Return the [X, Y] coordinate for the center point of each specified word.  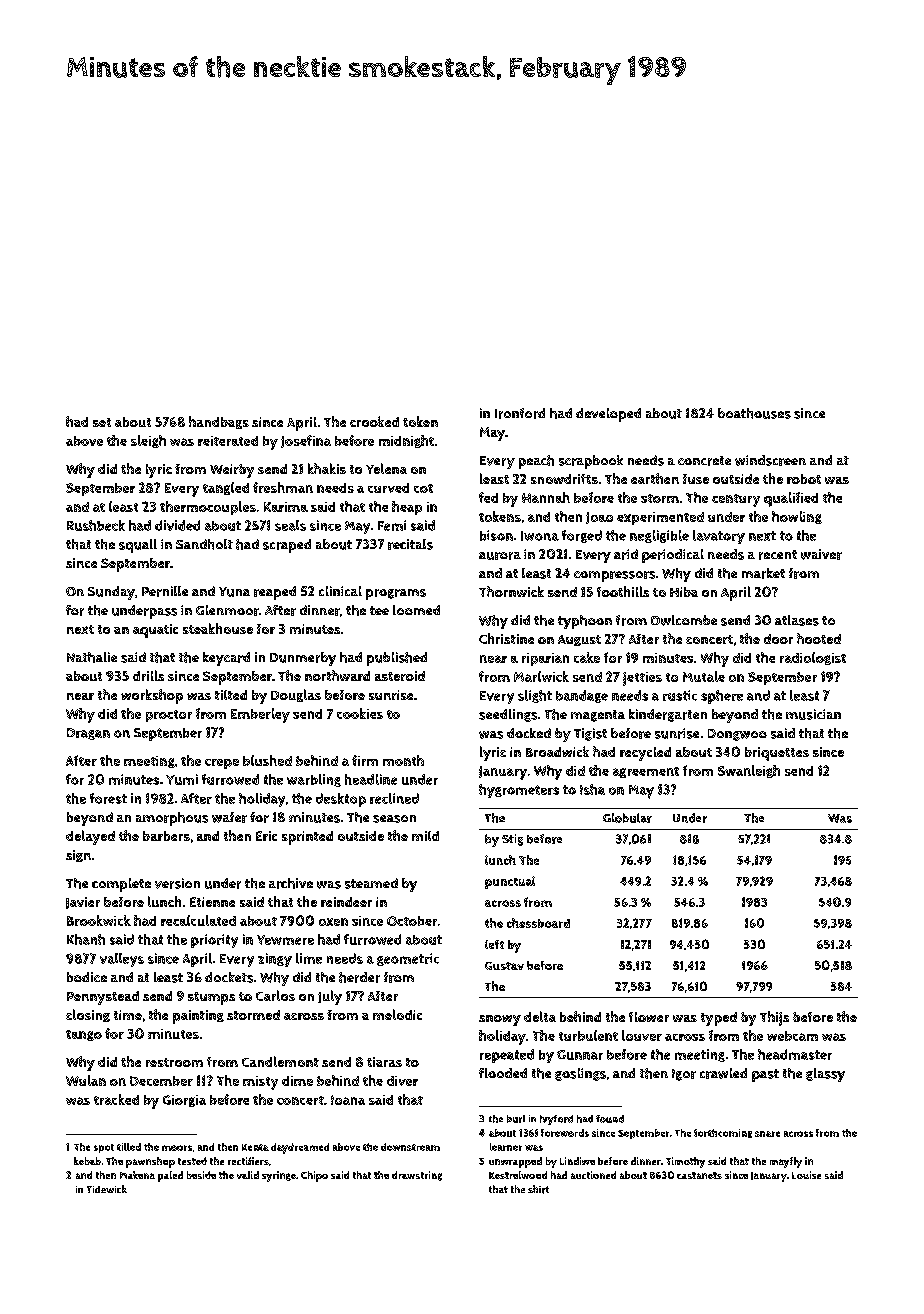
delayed [90, 837]
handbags [219, 422]
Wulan [86, 1080]
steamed [371, 883]
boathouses [754, 413]
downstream [410, 1147]
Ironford [520, 413]
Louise [806, 1175]
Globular [627, 818]
